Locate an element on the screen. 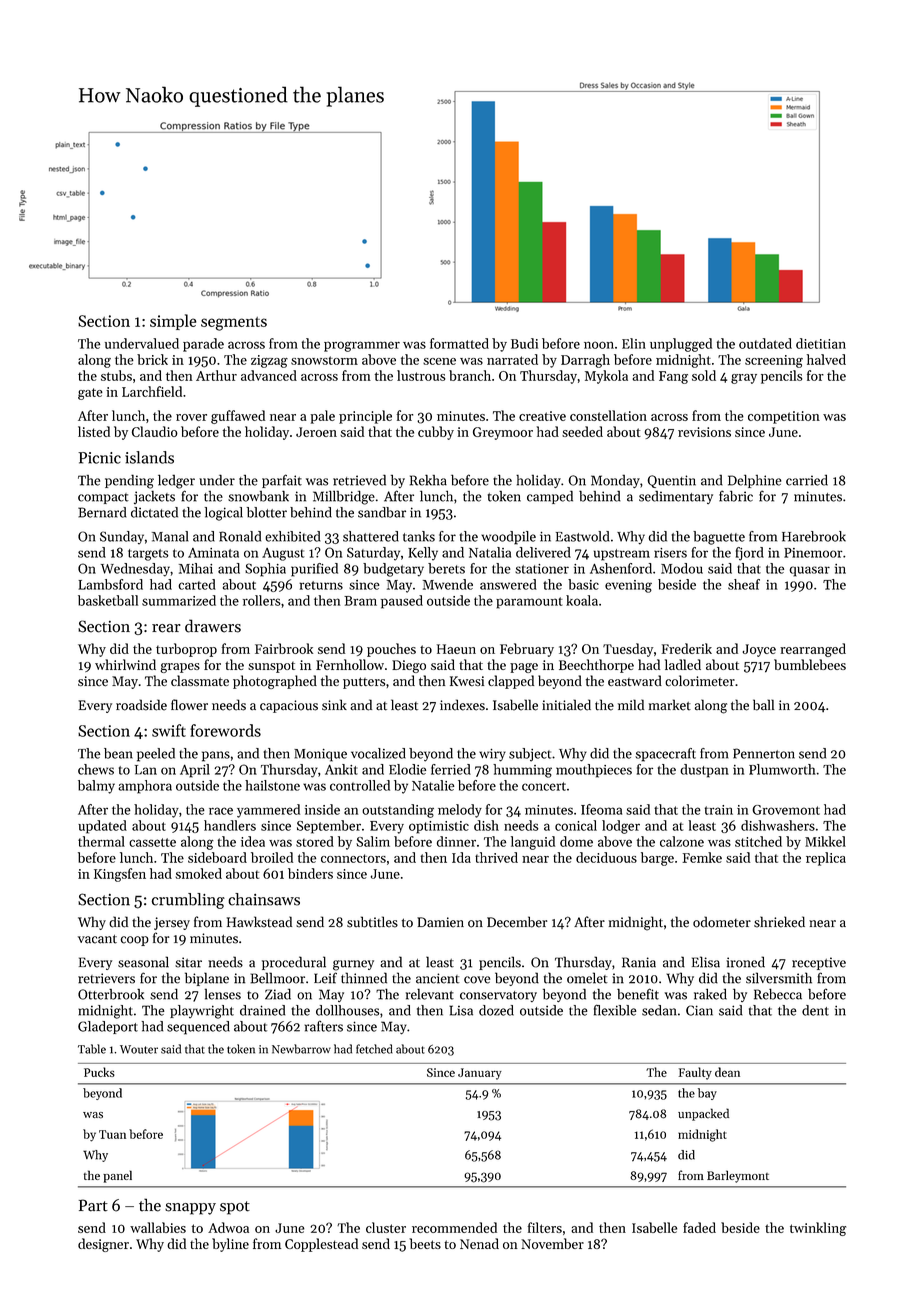  sheaf is located at coordinates (744, 584).
